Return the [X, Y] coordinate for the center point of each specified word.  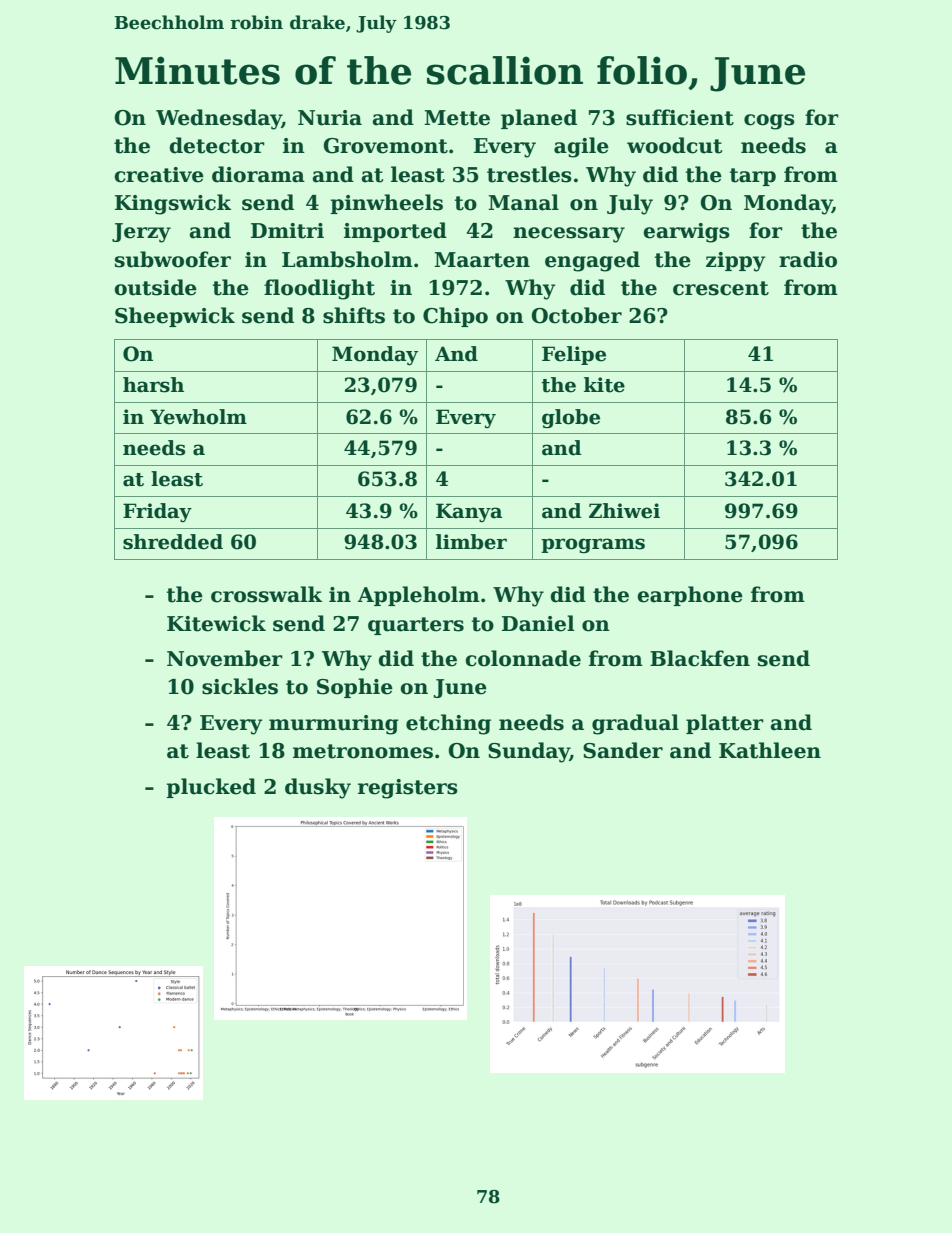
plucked [211, 788]
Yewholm [198, 417]
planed [539, 119]
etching [448, 724]
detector [217, 145]
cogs [769, 122]
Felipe [574, 355]
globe [571, 419]
